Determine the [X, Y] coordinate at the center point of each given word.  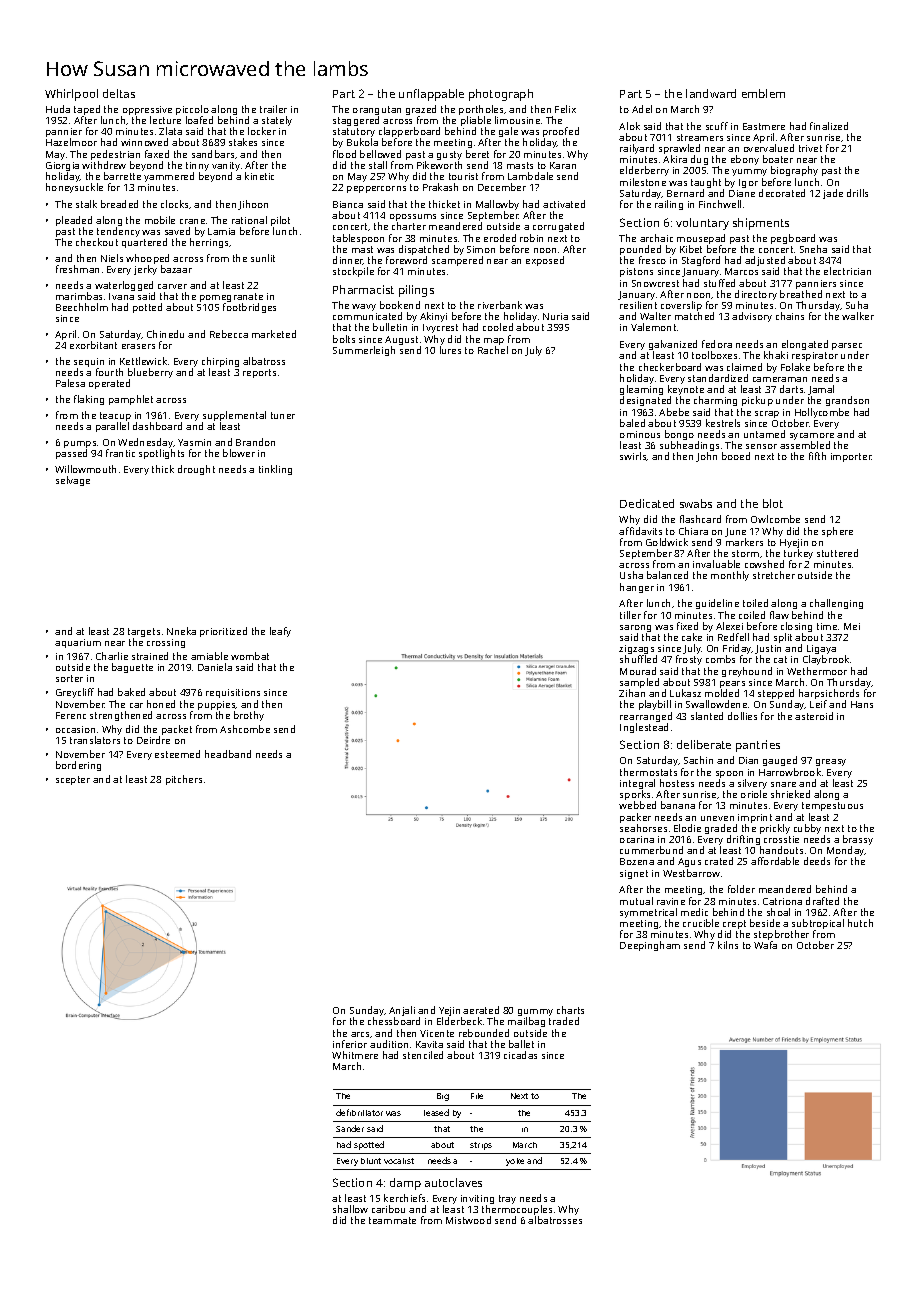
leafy [280, 632]
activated [564, 204]
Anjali [402, 1012]
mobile [160, 220]
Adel [642, 109]
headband [228, 754]
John [706, 457]
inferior [350, 1044]
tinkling [275, 470]
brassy [858, 840]
